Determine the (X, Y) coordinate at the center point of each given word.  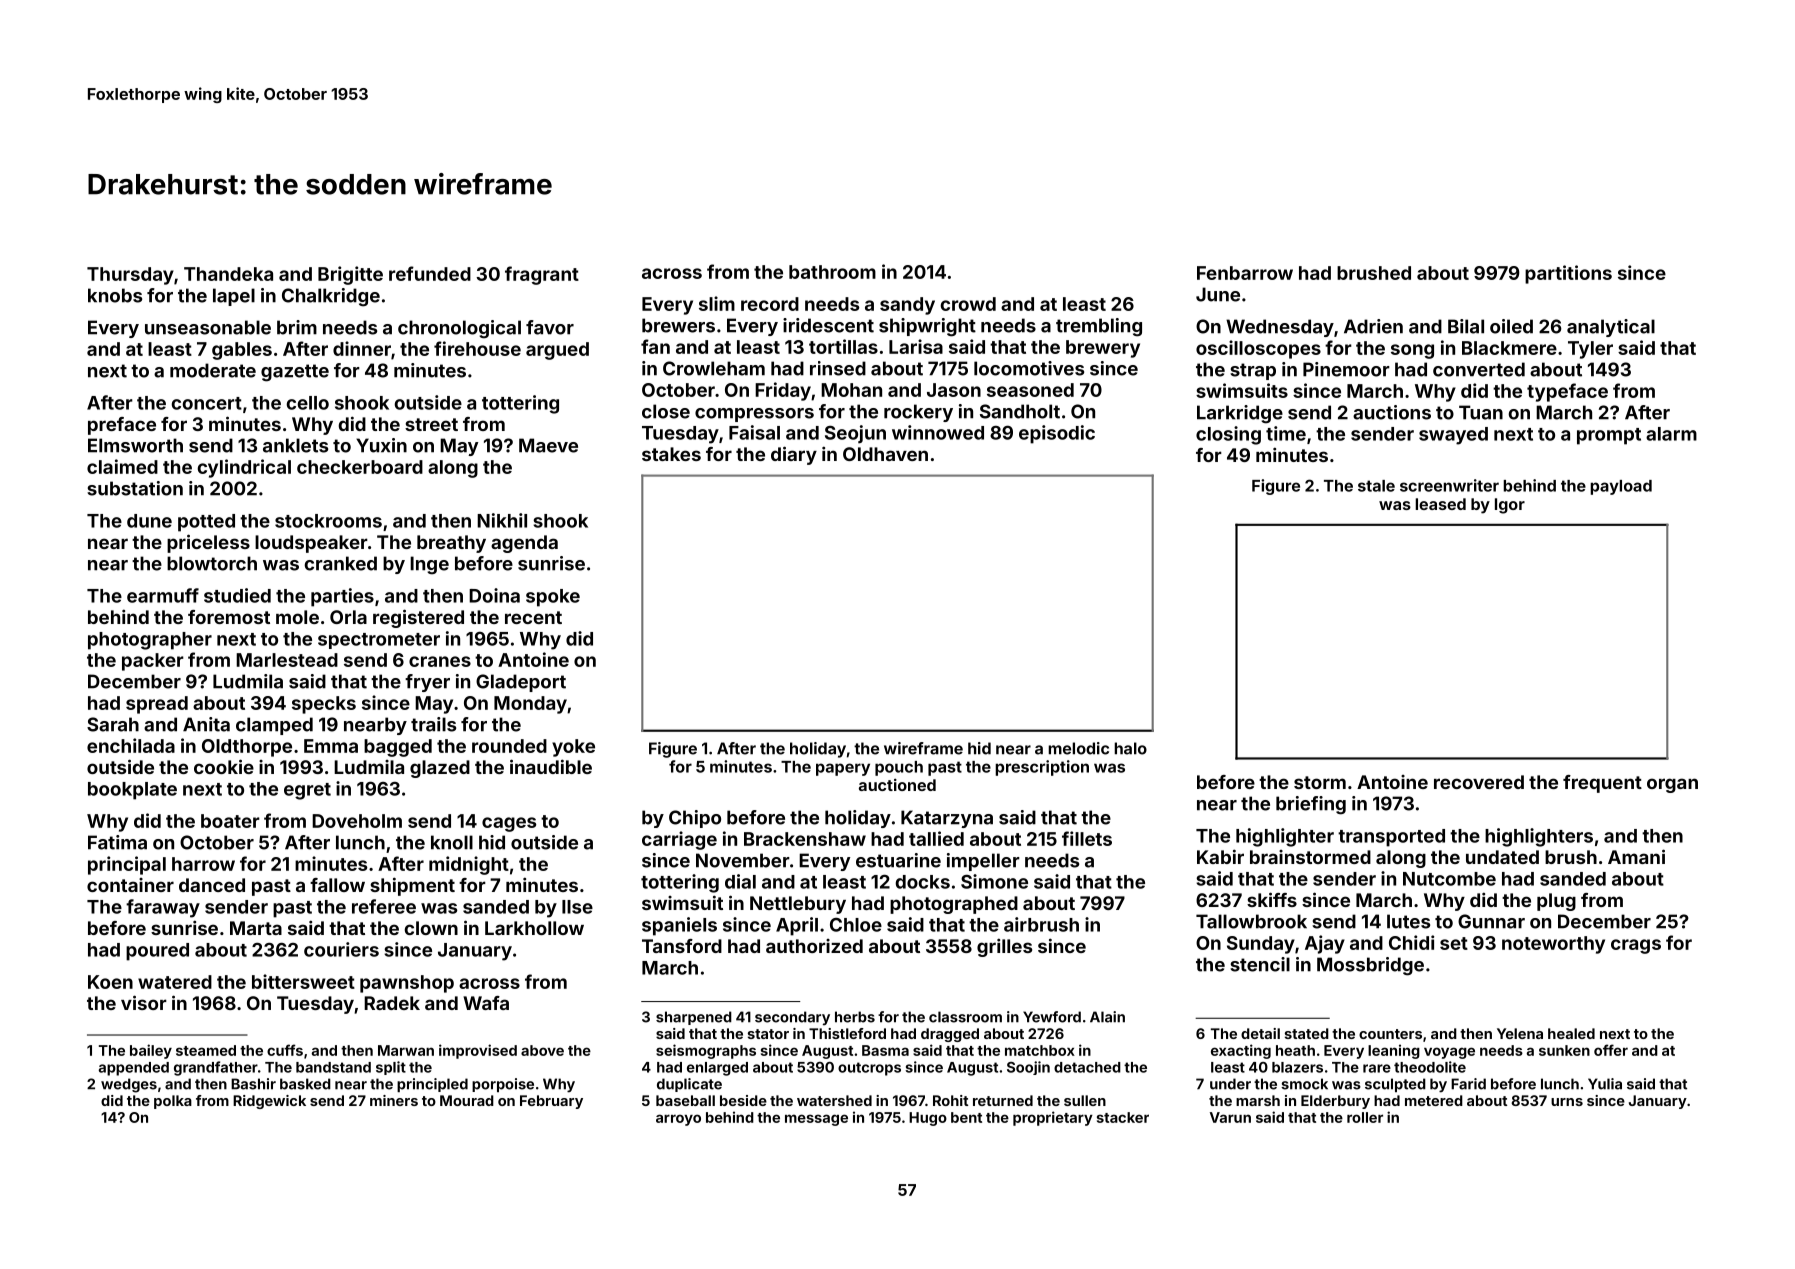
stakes (671, 454)
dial (740, 881)
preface (122, 426)
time (1286, 433)
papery (843, 769)
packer (153, 662)
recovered (1479, 782)
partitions (1568, 274)
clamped (274, 726)
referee (384, 906)
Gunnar (1491, 921)
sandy (907, 306)
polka (173, 1102)
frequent (1602, 784)
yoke (573, 748)
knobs (115, 295)
